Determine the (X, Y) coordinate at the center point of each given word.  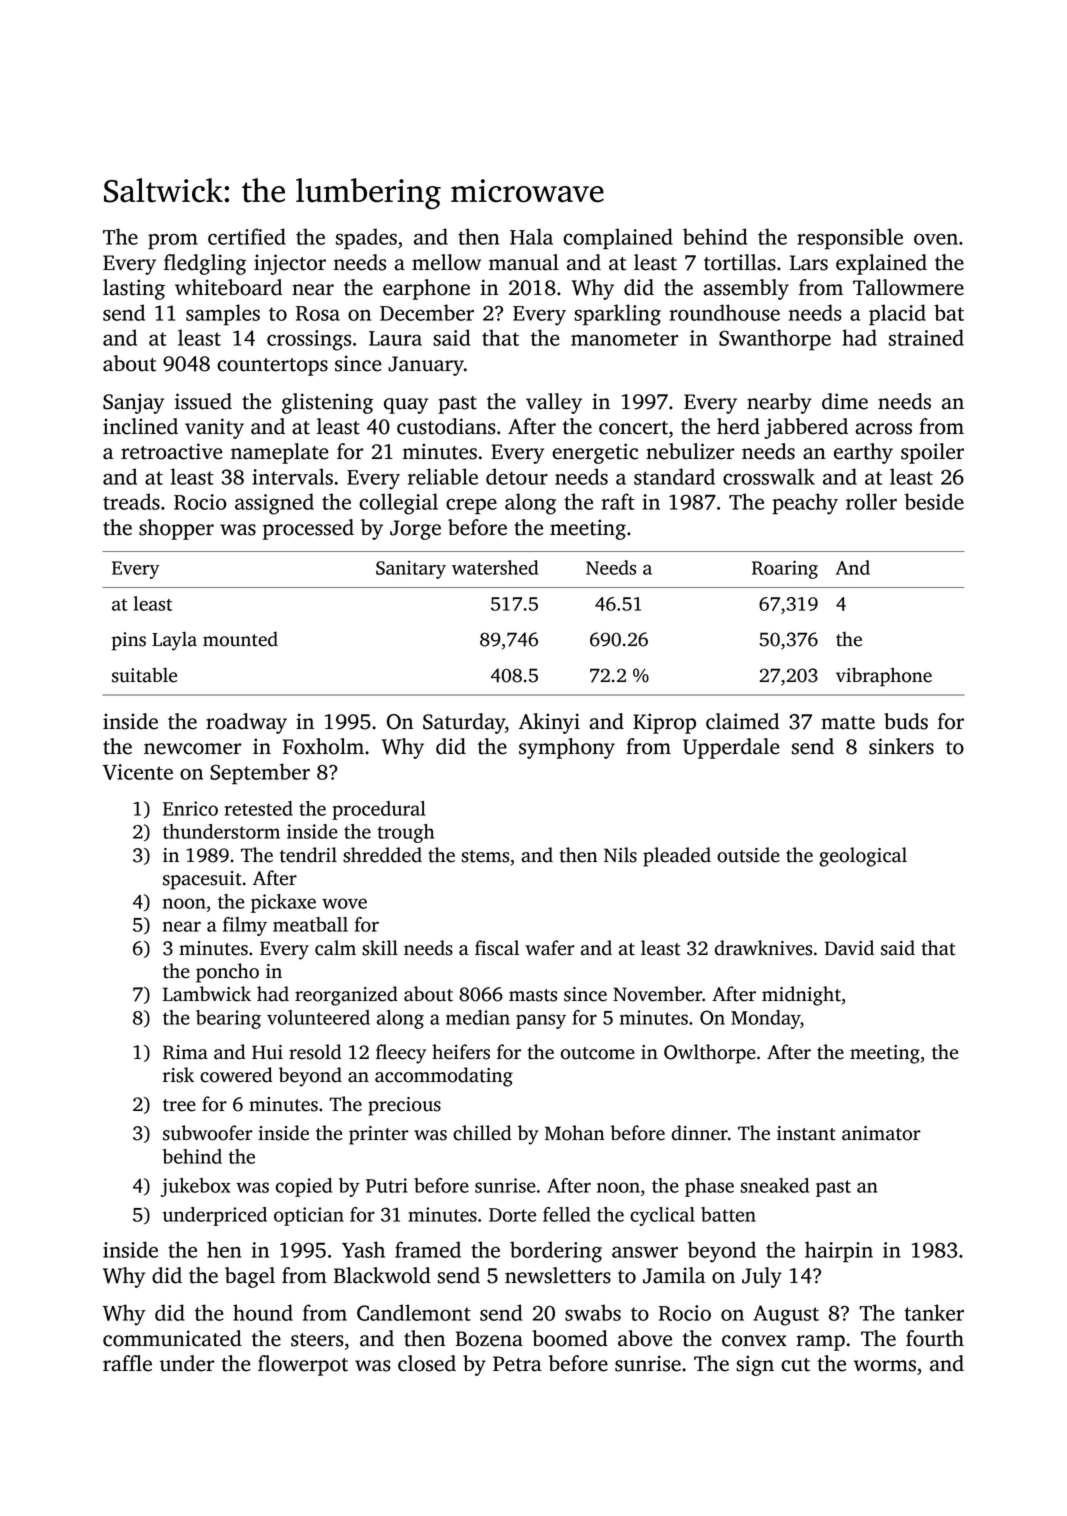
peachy (805, 504)
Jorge (415, 530)
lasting (134, 289)
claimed (742, 721)
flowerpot (303, 1365)
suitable (144, 675)
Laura (395, 338)
